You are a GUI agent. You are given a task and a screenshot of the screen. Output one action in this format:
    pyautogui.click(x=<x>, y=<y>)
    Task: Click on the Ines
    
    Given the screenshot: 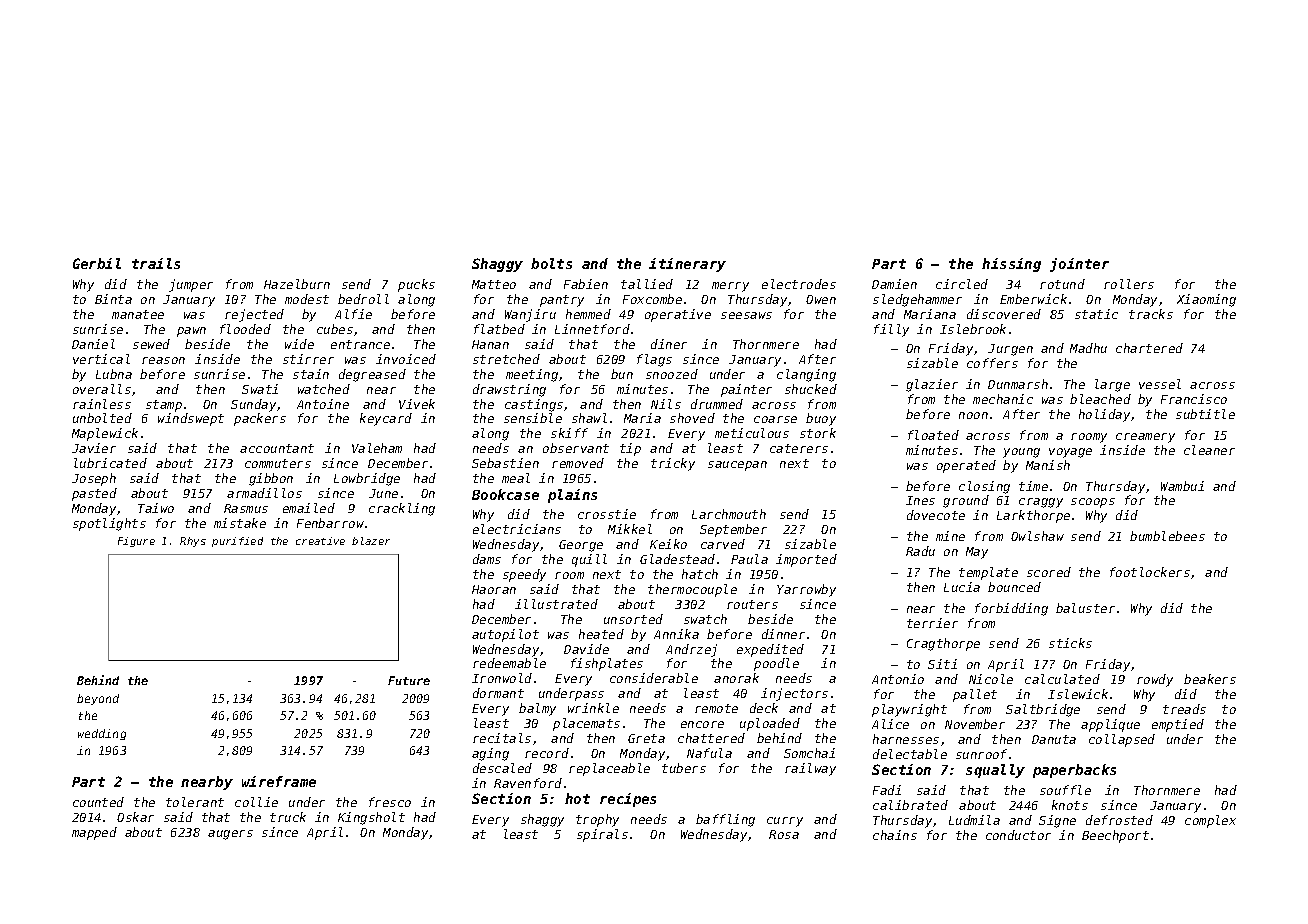 What is the action you would take?
    pyautogui.click(x=920, y=500)
